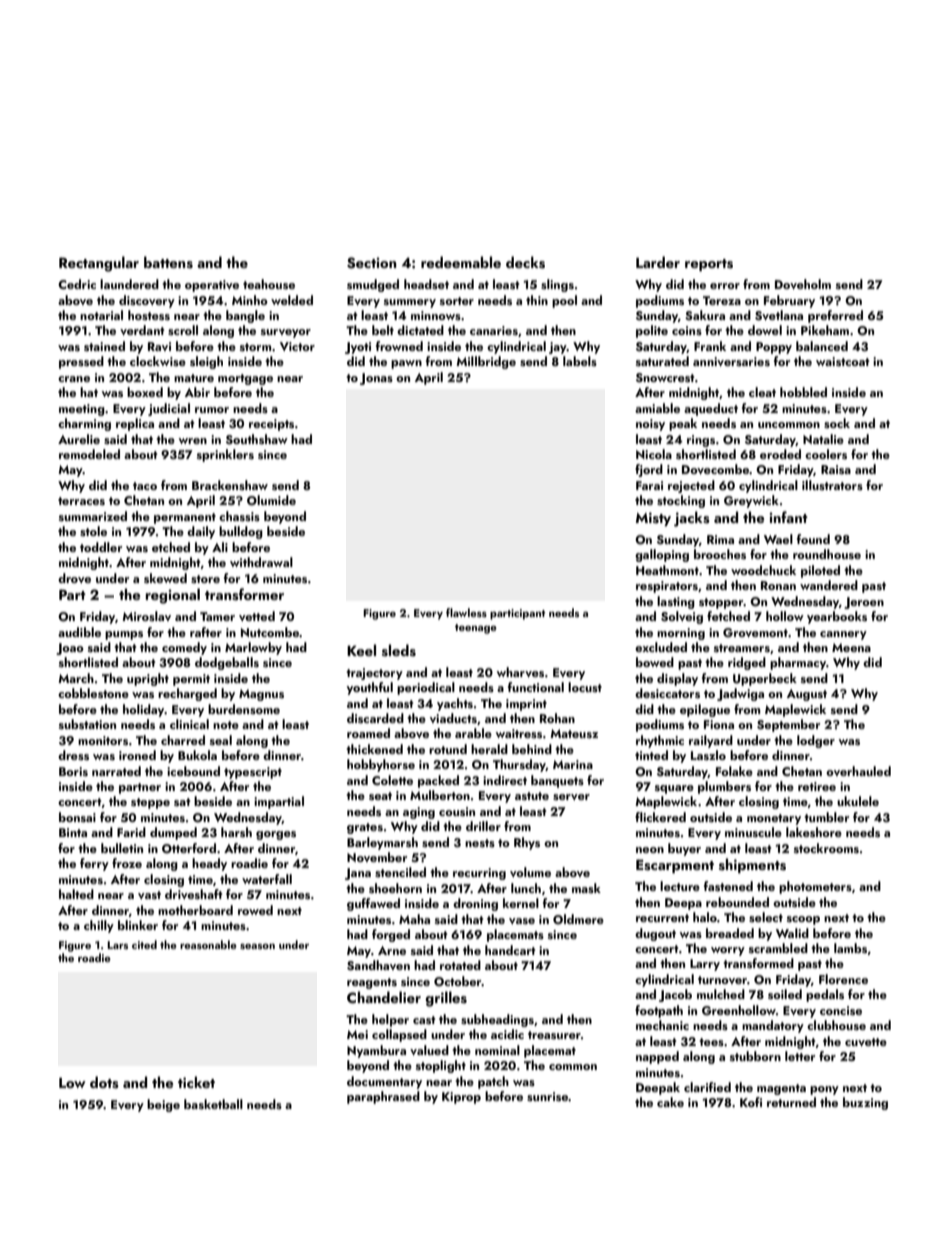  I want to click on Larder, so click(658, 262).
